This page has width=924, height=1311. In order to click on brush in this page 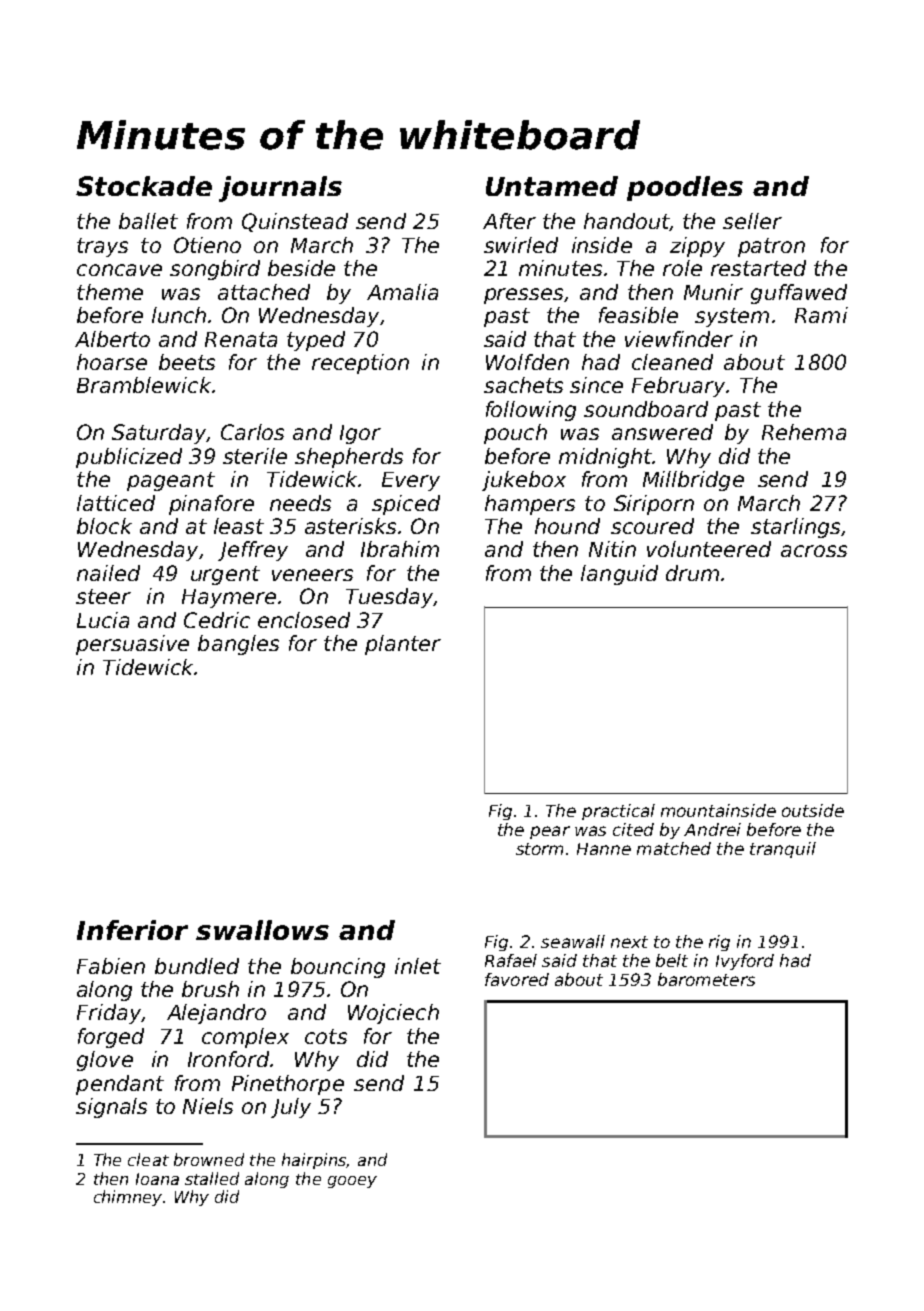, I will do `click(210, 989)`.
